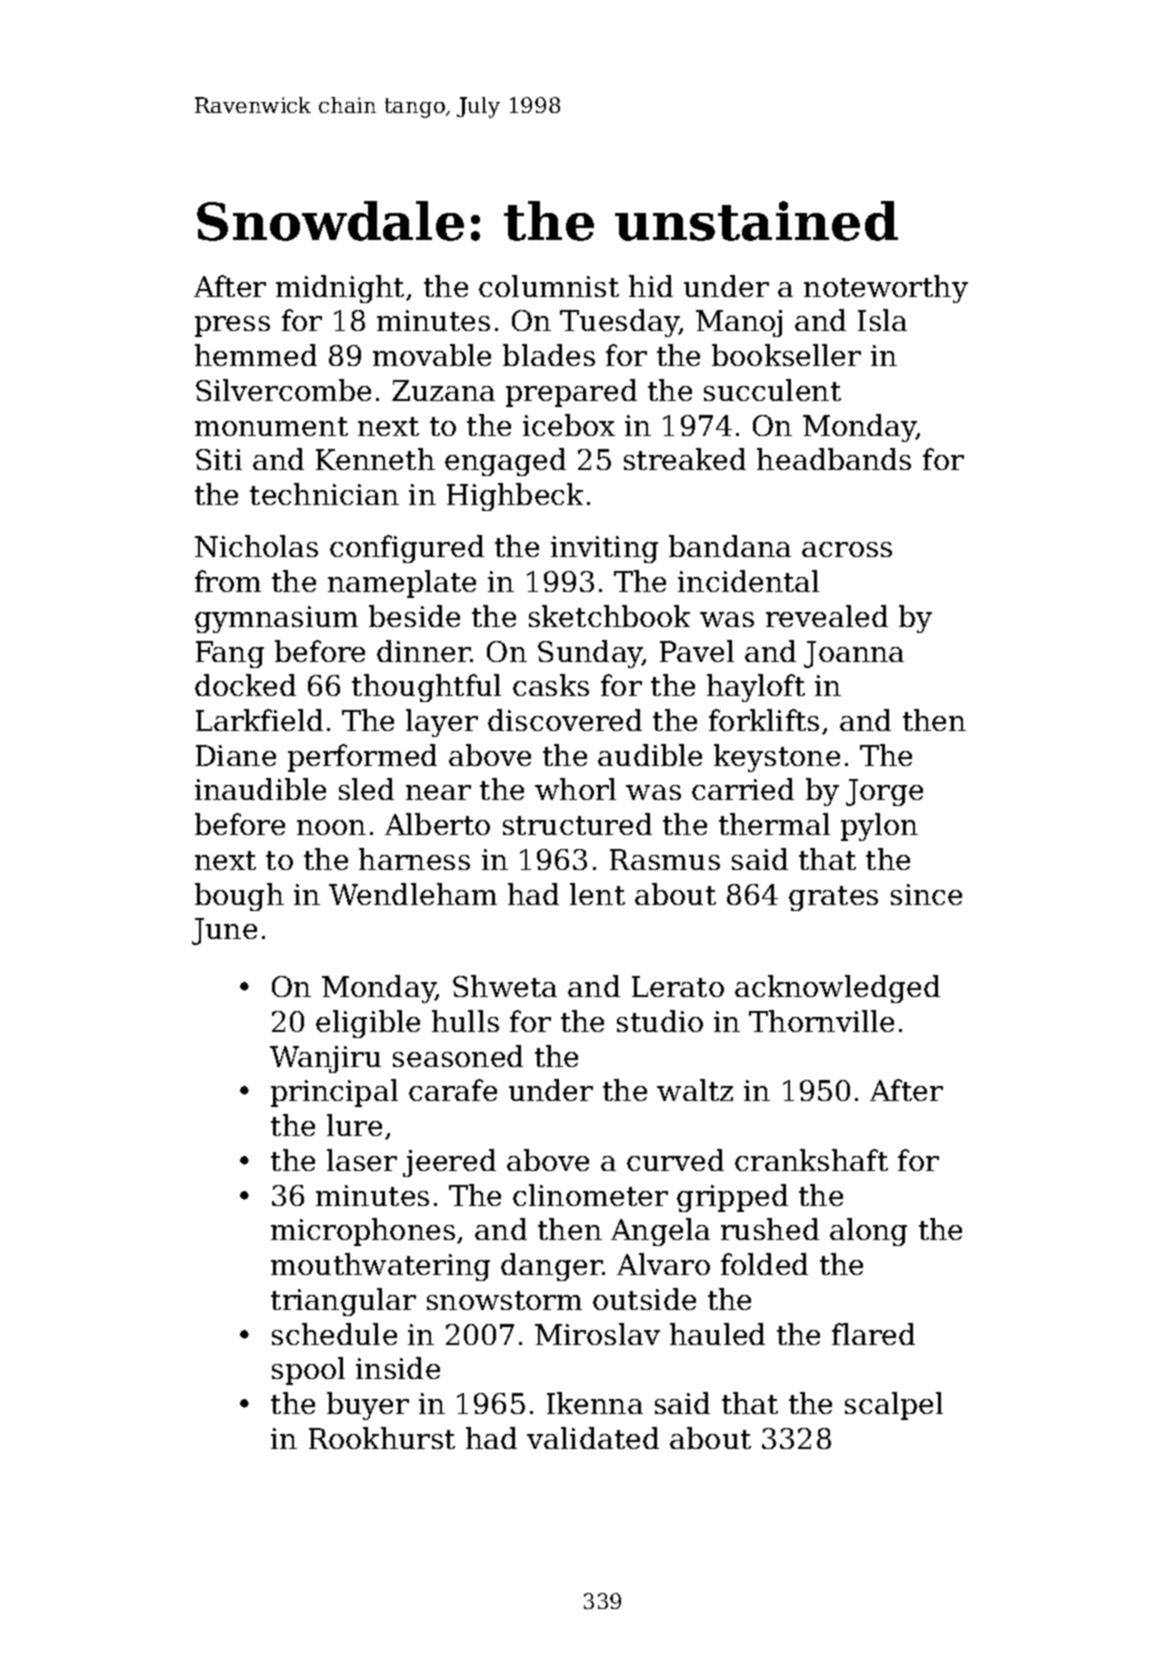 The width and height of the page is (1165, 1654). What do you see at coordinates (695, 1090) in the page?
I see `waltz` at bounding box center [695, 1090].
